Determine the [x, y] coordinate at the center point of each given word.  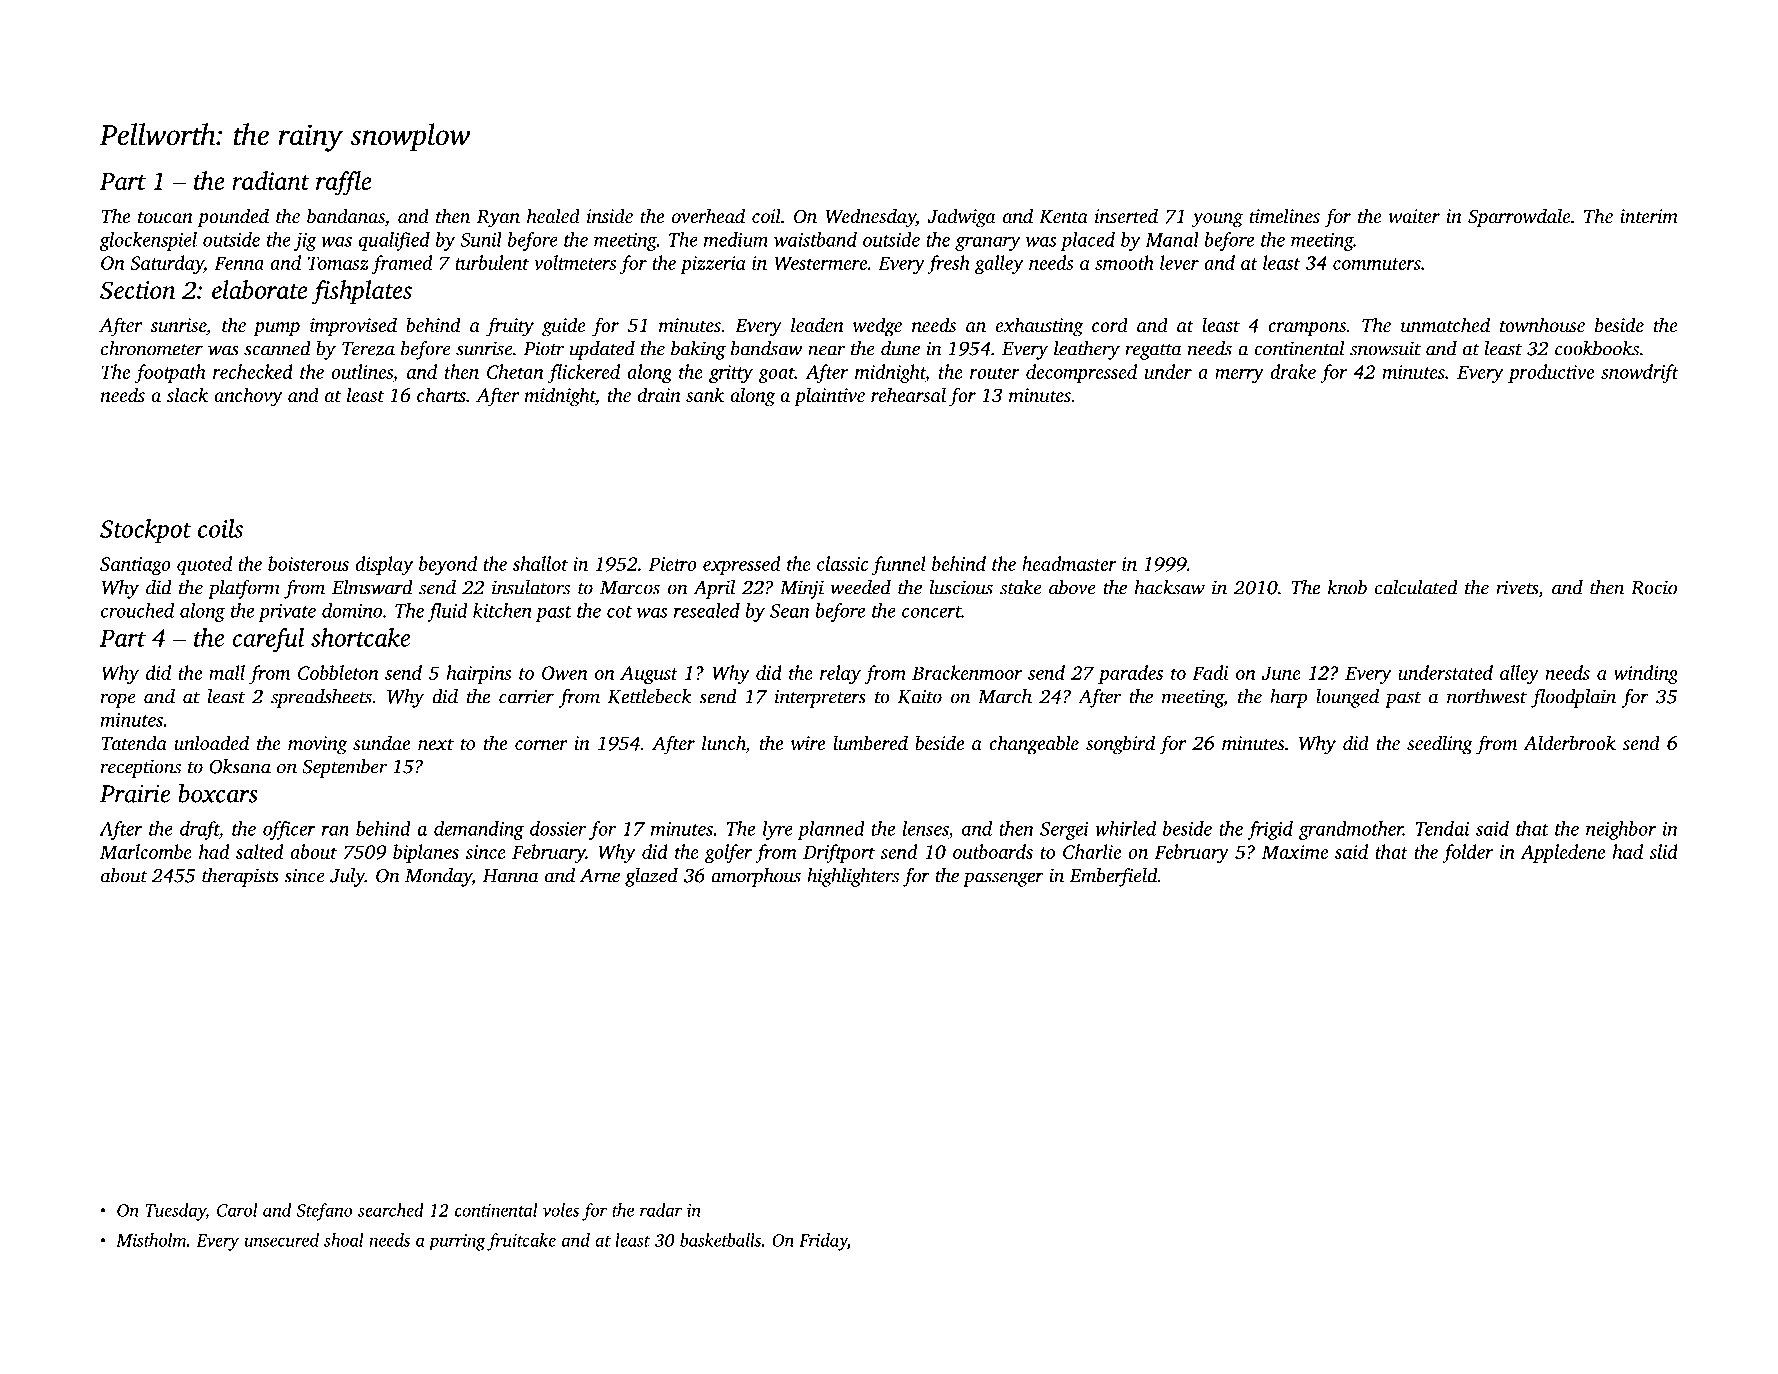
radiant [271, 180]
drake [1293, 371]
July [347, 877]
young [1217, 220]
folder [1467, 853]
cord [1110, 324]
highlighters [853, 877]
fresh [948, 264]
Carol [237, 1210]
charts [441, 394]
